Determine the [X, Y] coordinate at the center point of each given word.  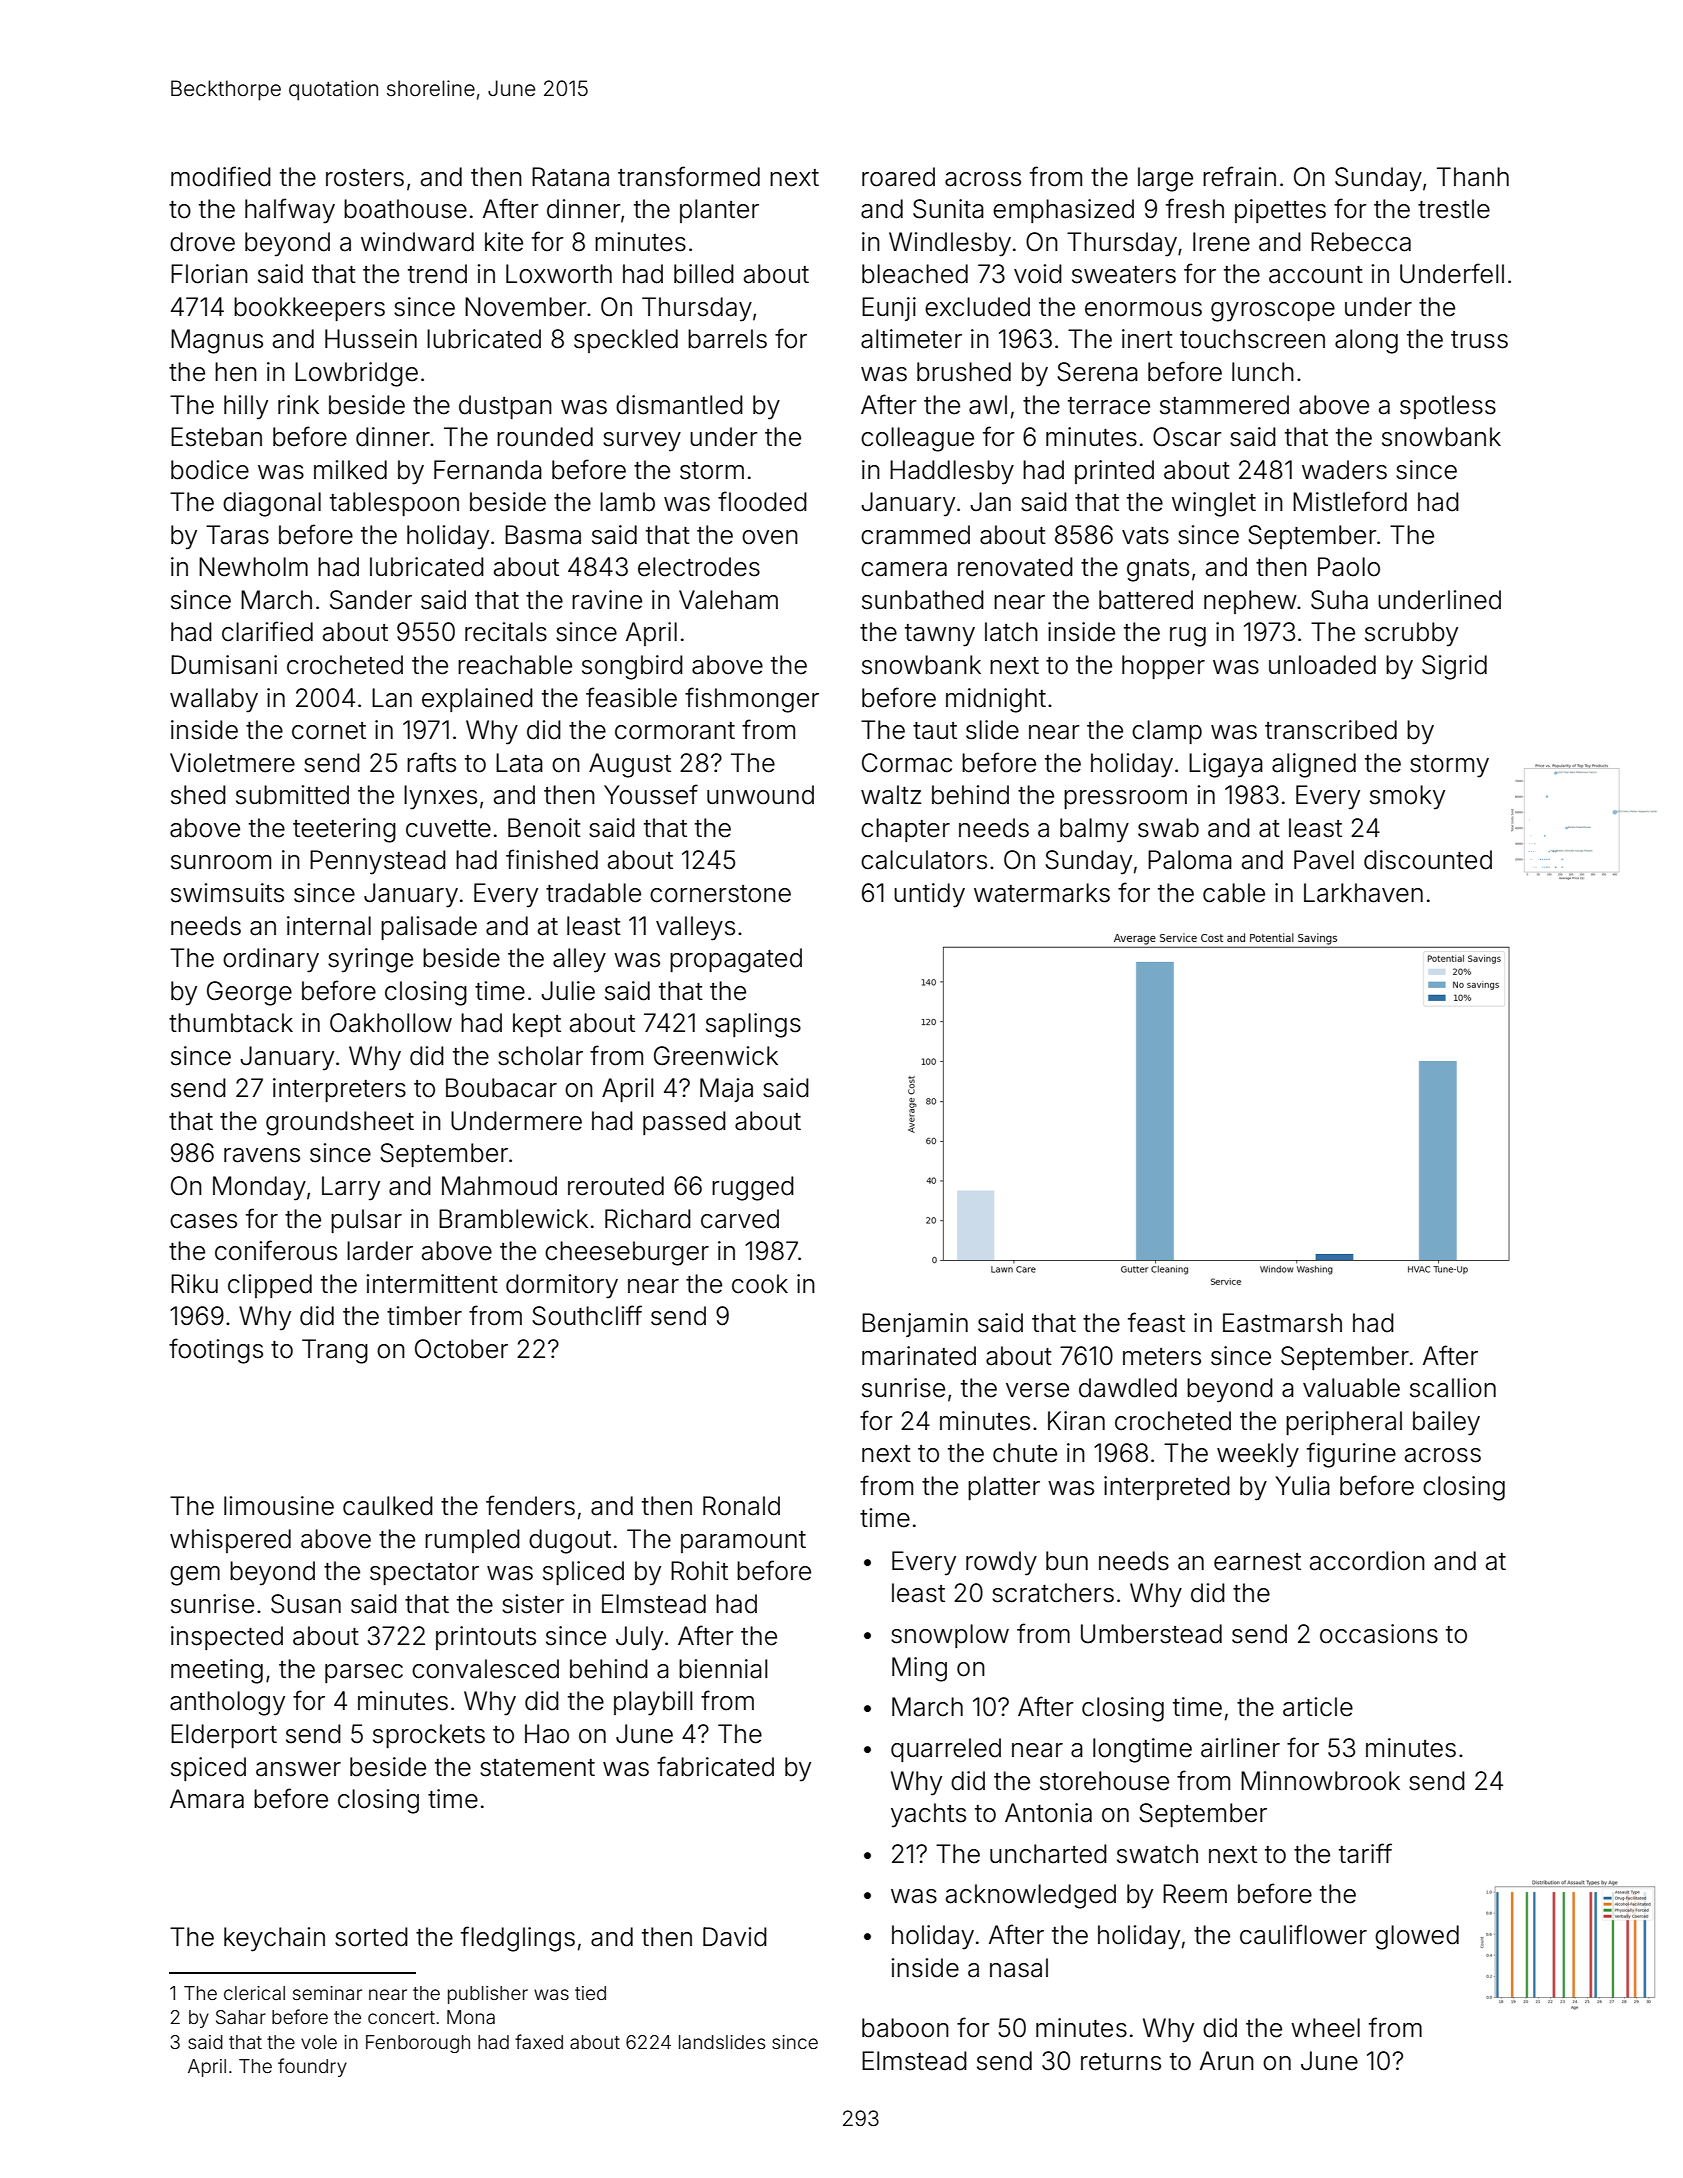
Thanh [1473, 177]
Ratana [570, 177]
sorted [371, 1937]
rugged [753, 1188]
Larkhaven [1363, 893]
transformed [689, 176]
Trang [335, 1351]
